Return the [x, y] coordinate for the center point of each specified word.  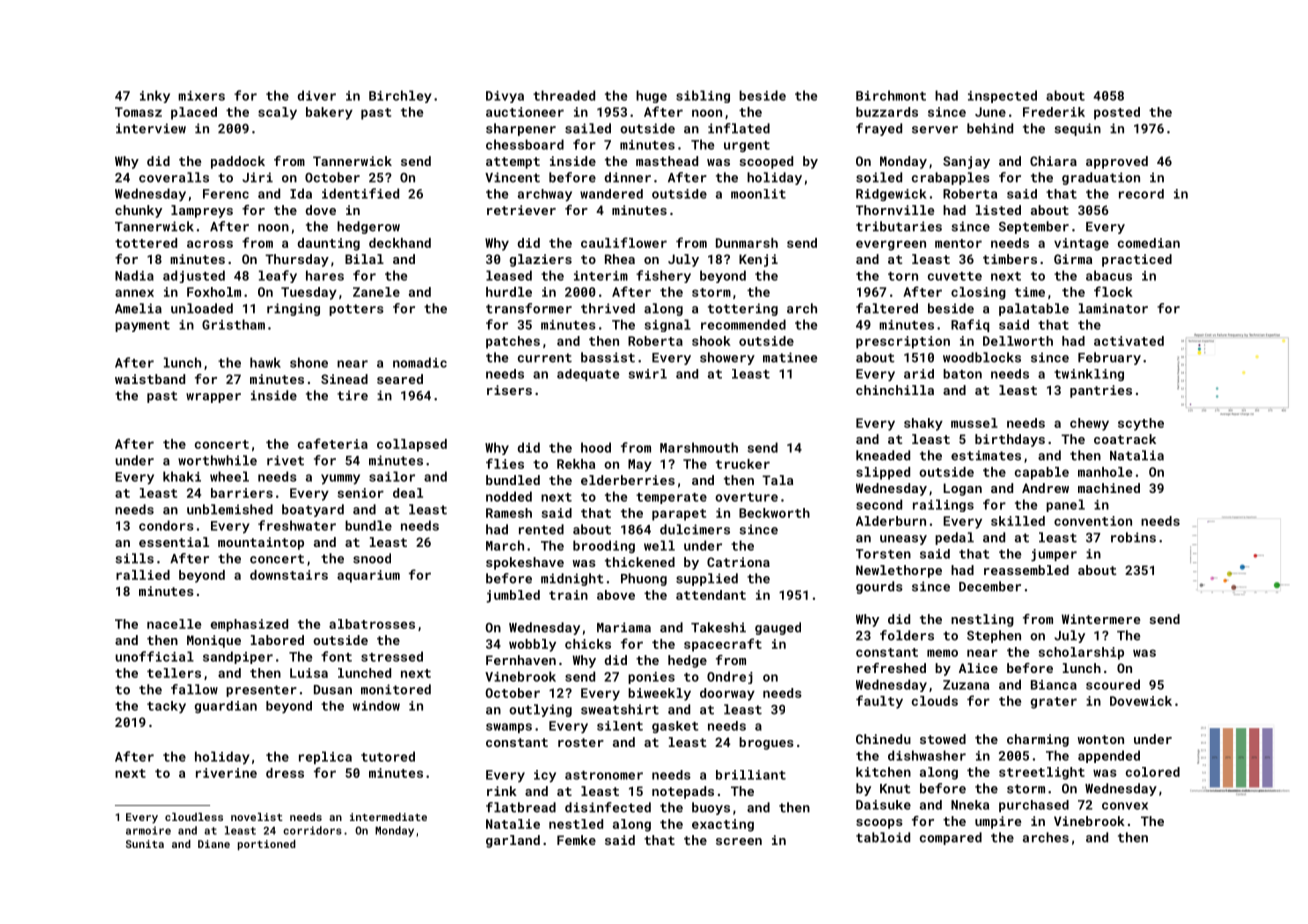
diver [317, 95]
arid [919, 374]
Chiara [1053, 161]
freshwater [297, 525]
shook [711, 341]
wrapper [213, 398]
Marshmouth [699, 447]
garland [513, 841]
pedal [954, 538]
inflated [739, 128]
